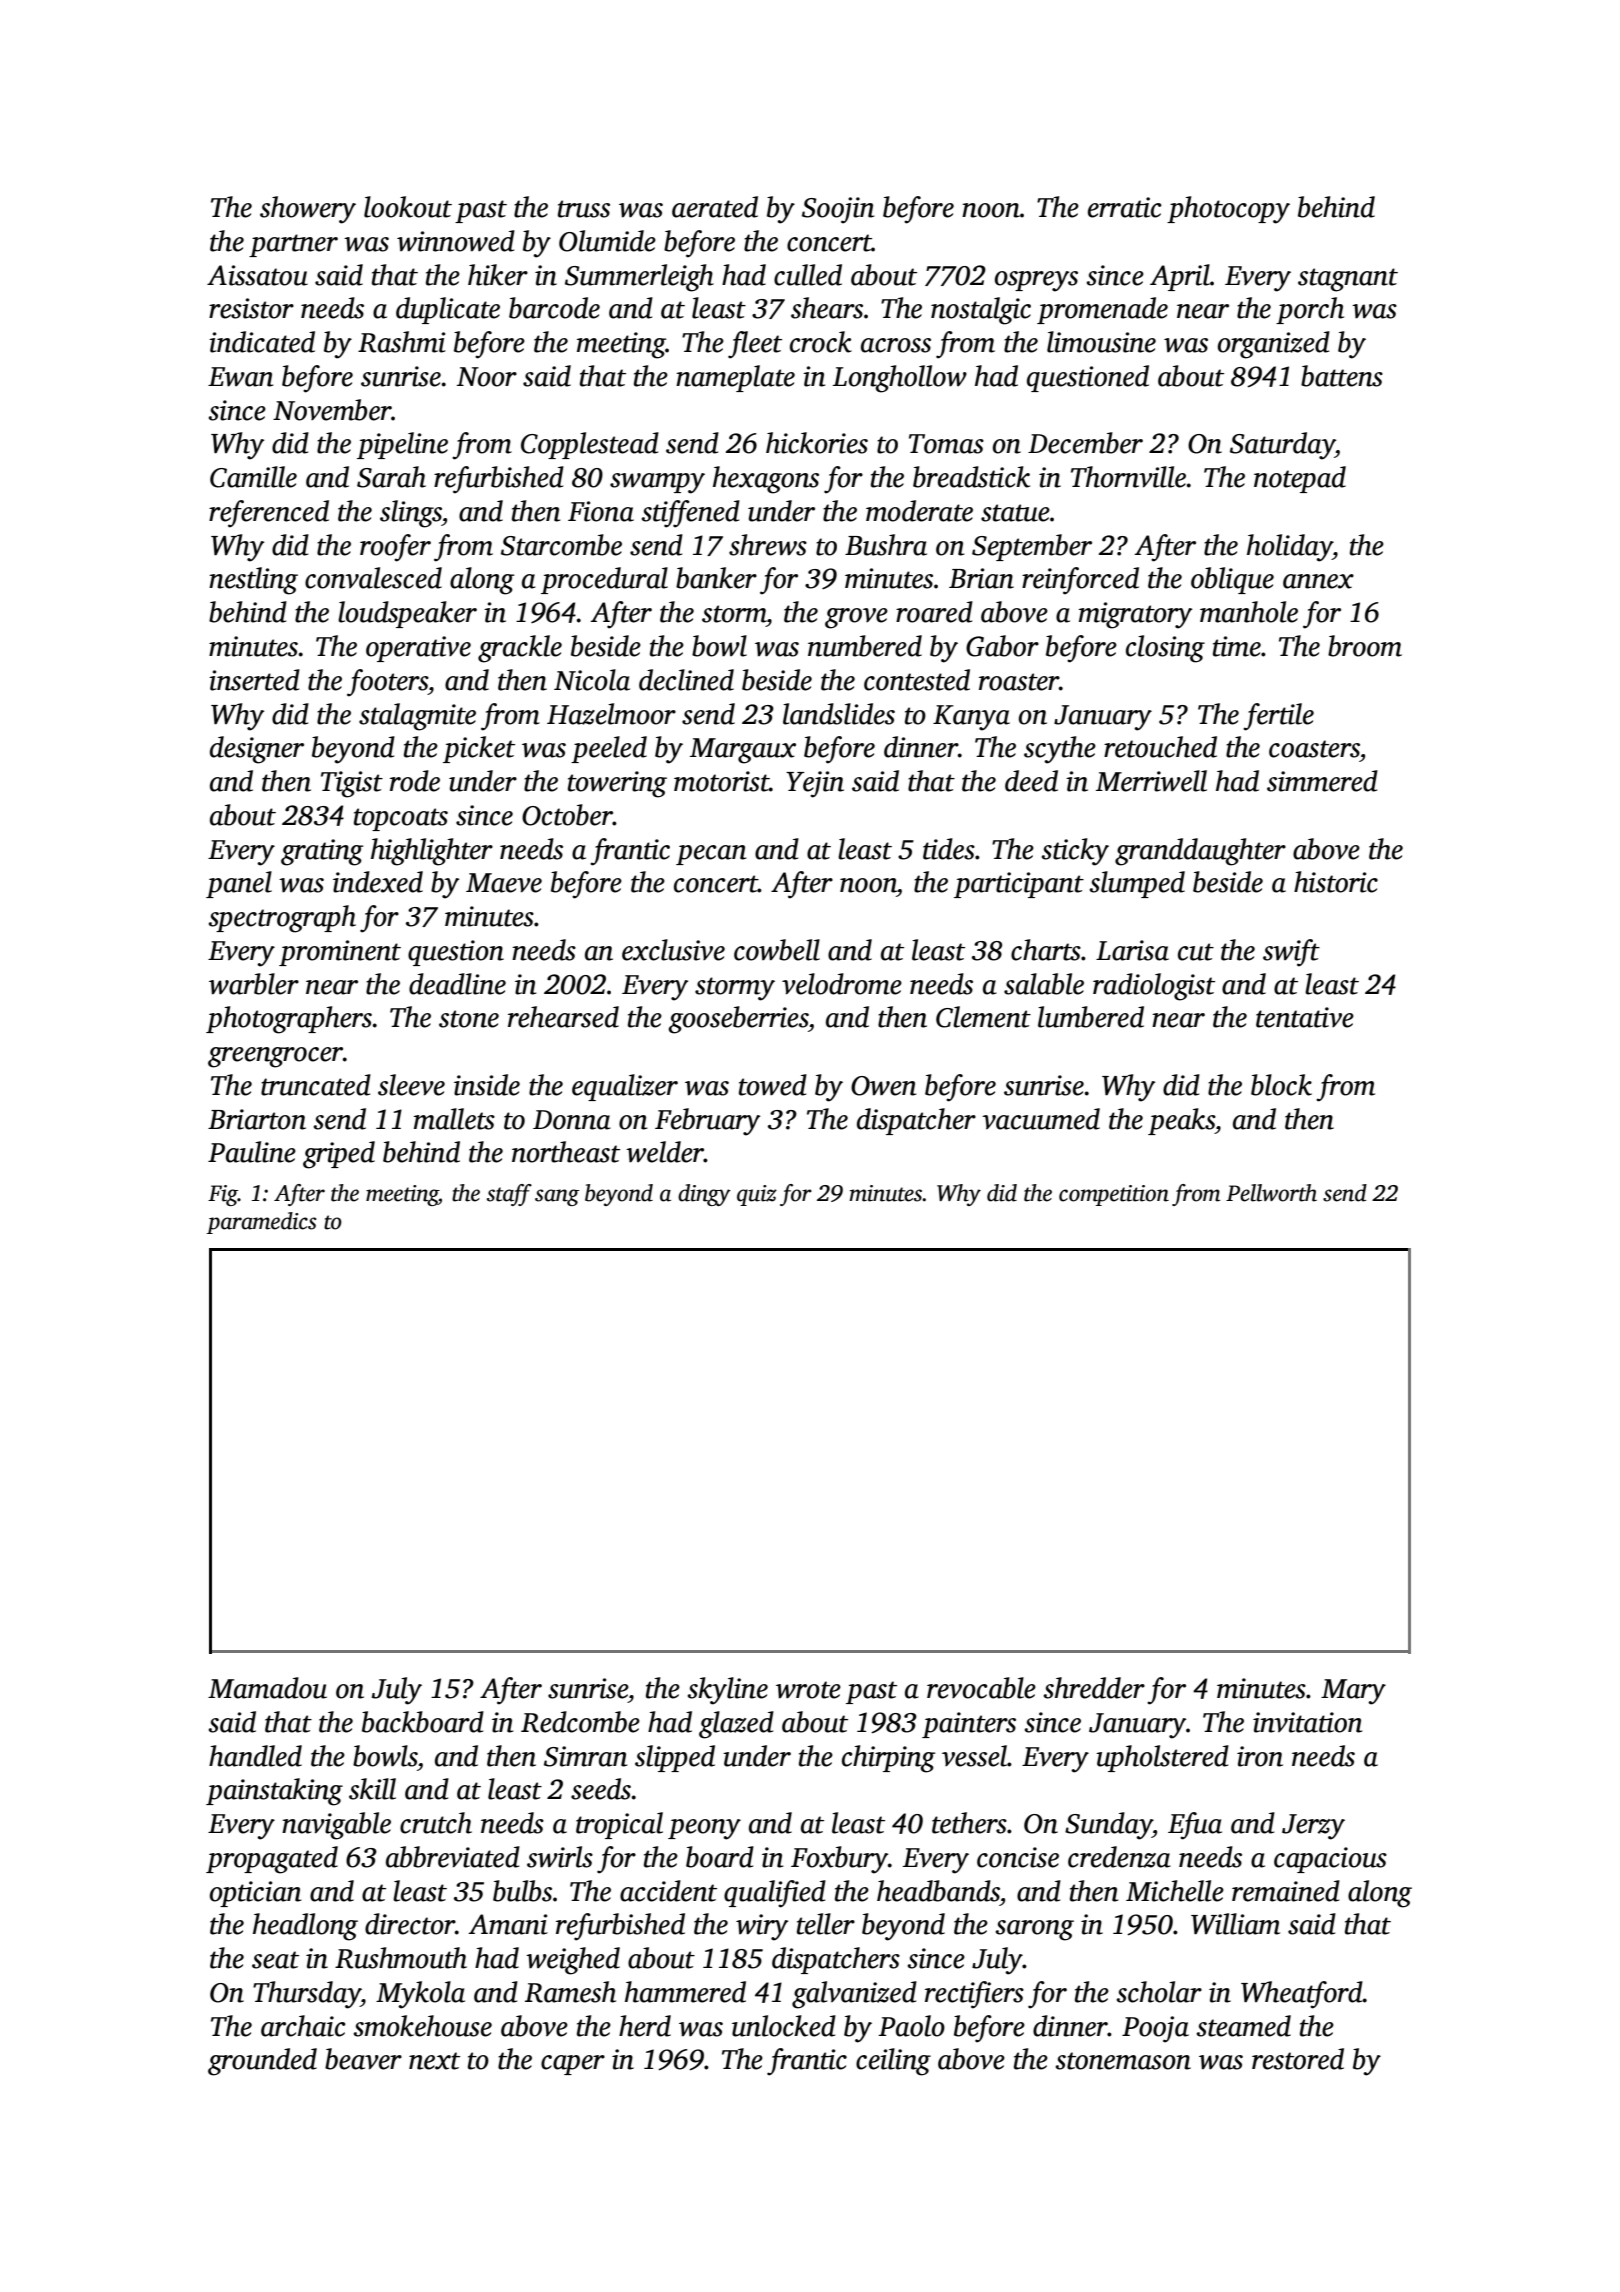 Image resolution: width=1620 pixels, height=2292 pixels. Describe the element at coordinates (1228, 210) in the screenshot. I see `photocopy` at that location.
